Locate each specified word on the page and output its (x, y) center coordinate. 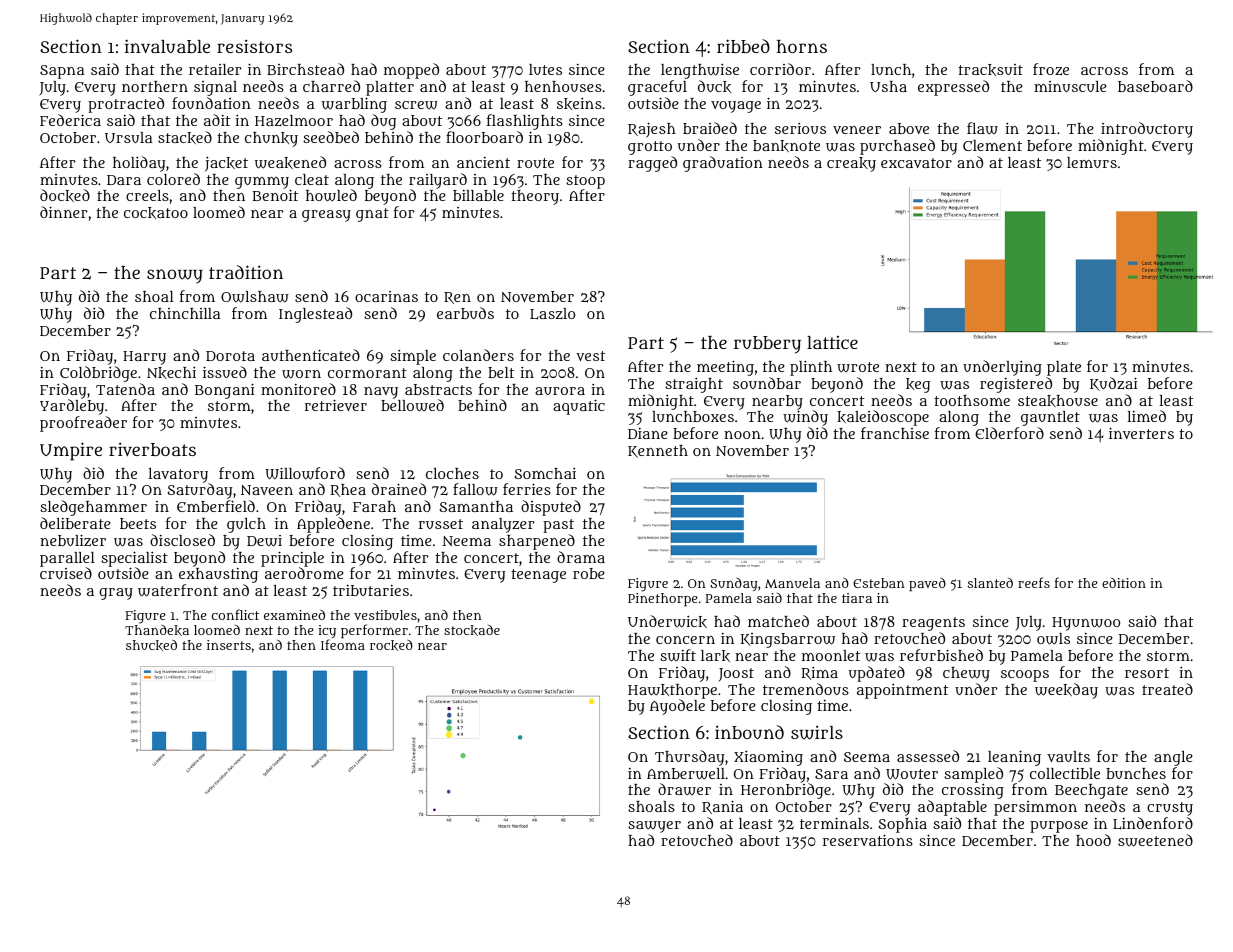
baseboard (1155, 86)
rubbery (767, 345)
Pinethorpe (663, 600)
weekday (1066, 691)
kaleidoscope (883, 418)
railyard (438, 181)
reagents (933, 624)
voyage (736, 107)
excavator (916, 163)
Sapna (62, 72)
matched (778, 621)
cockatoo (156, 213)
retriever (336, 405)
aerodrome (304, 573)
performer (374, 631)
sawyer (654, 827)
